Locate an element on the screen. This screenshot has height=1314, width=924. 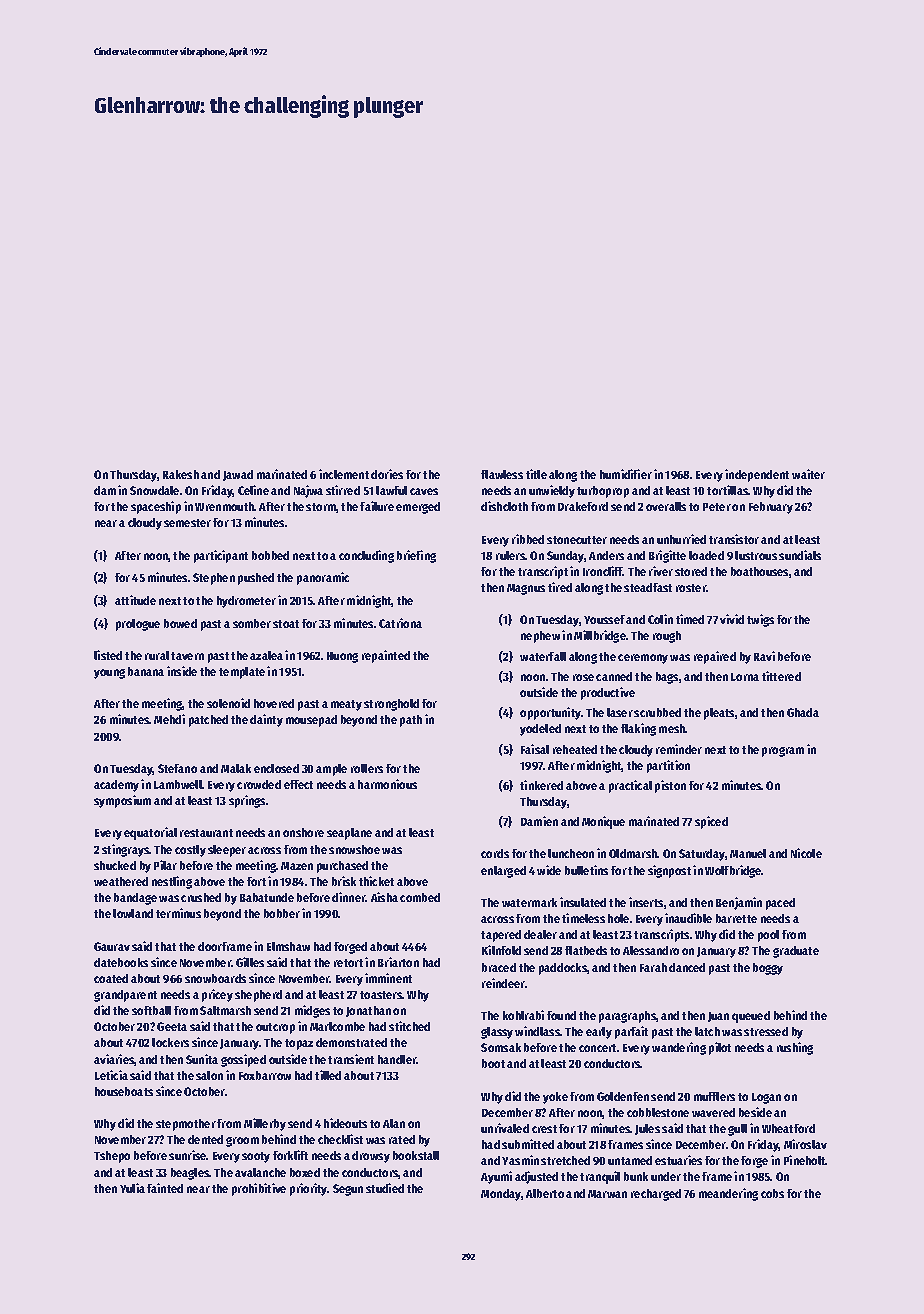
flawless is located at coordinates (502, 474).
